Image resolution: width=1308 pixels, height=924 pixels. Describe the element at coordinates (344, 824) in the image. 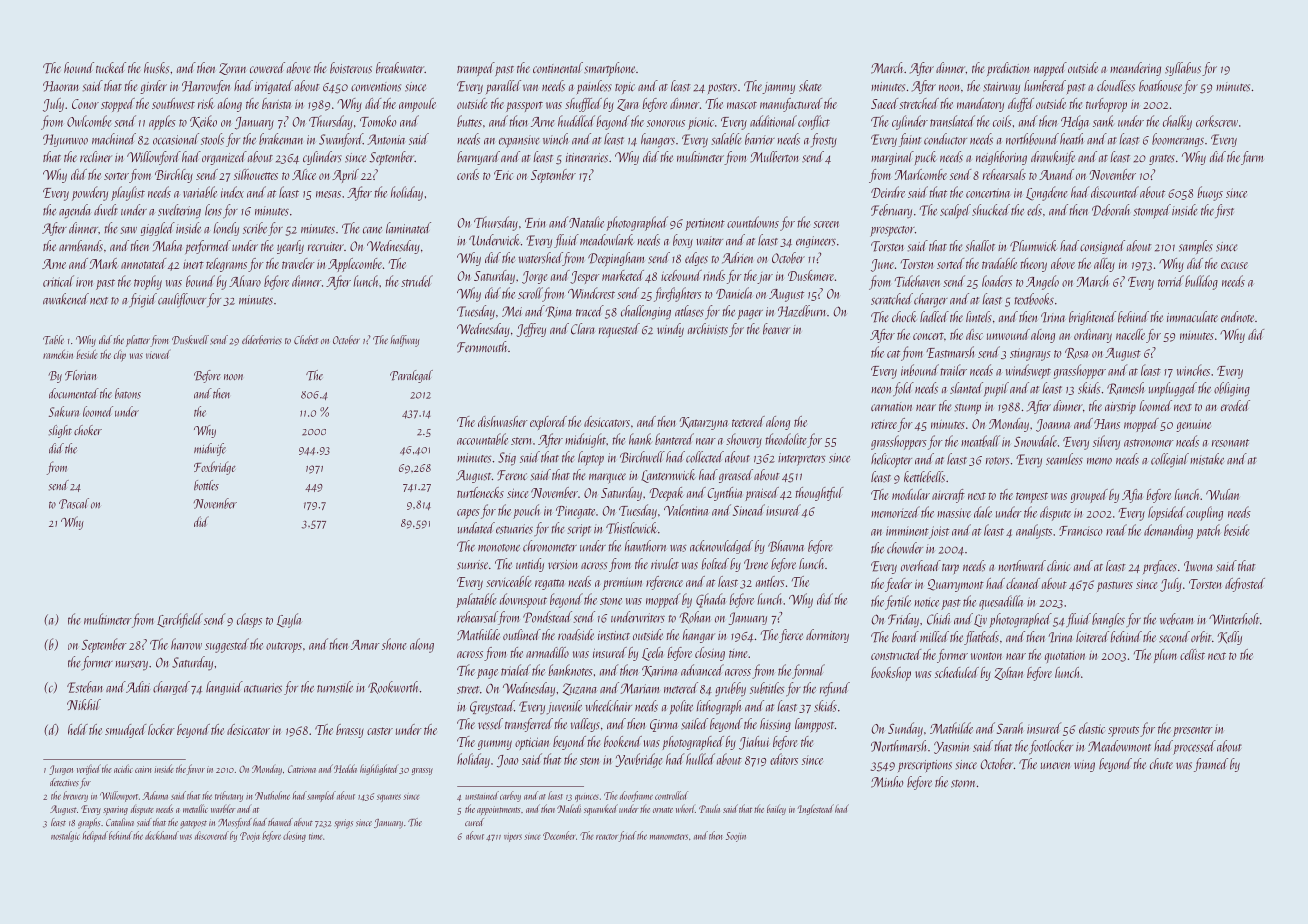

I see `sprigs` at that location.
